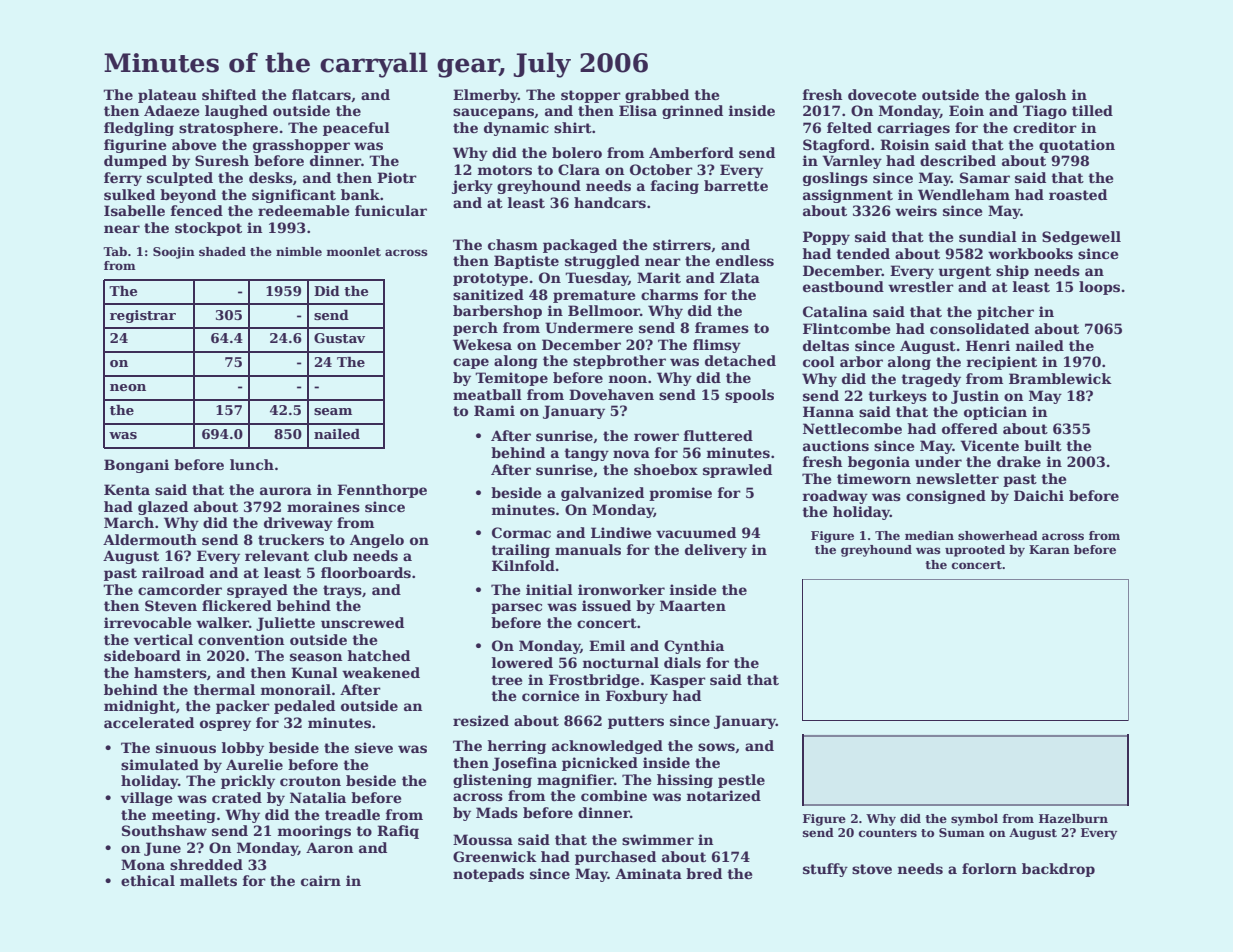  Describe the element at coordinates (229, 94) in the screenshot. I see `shifted` at that location.
